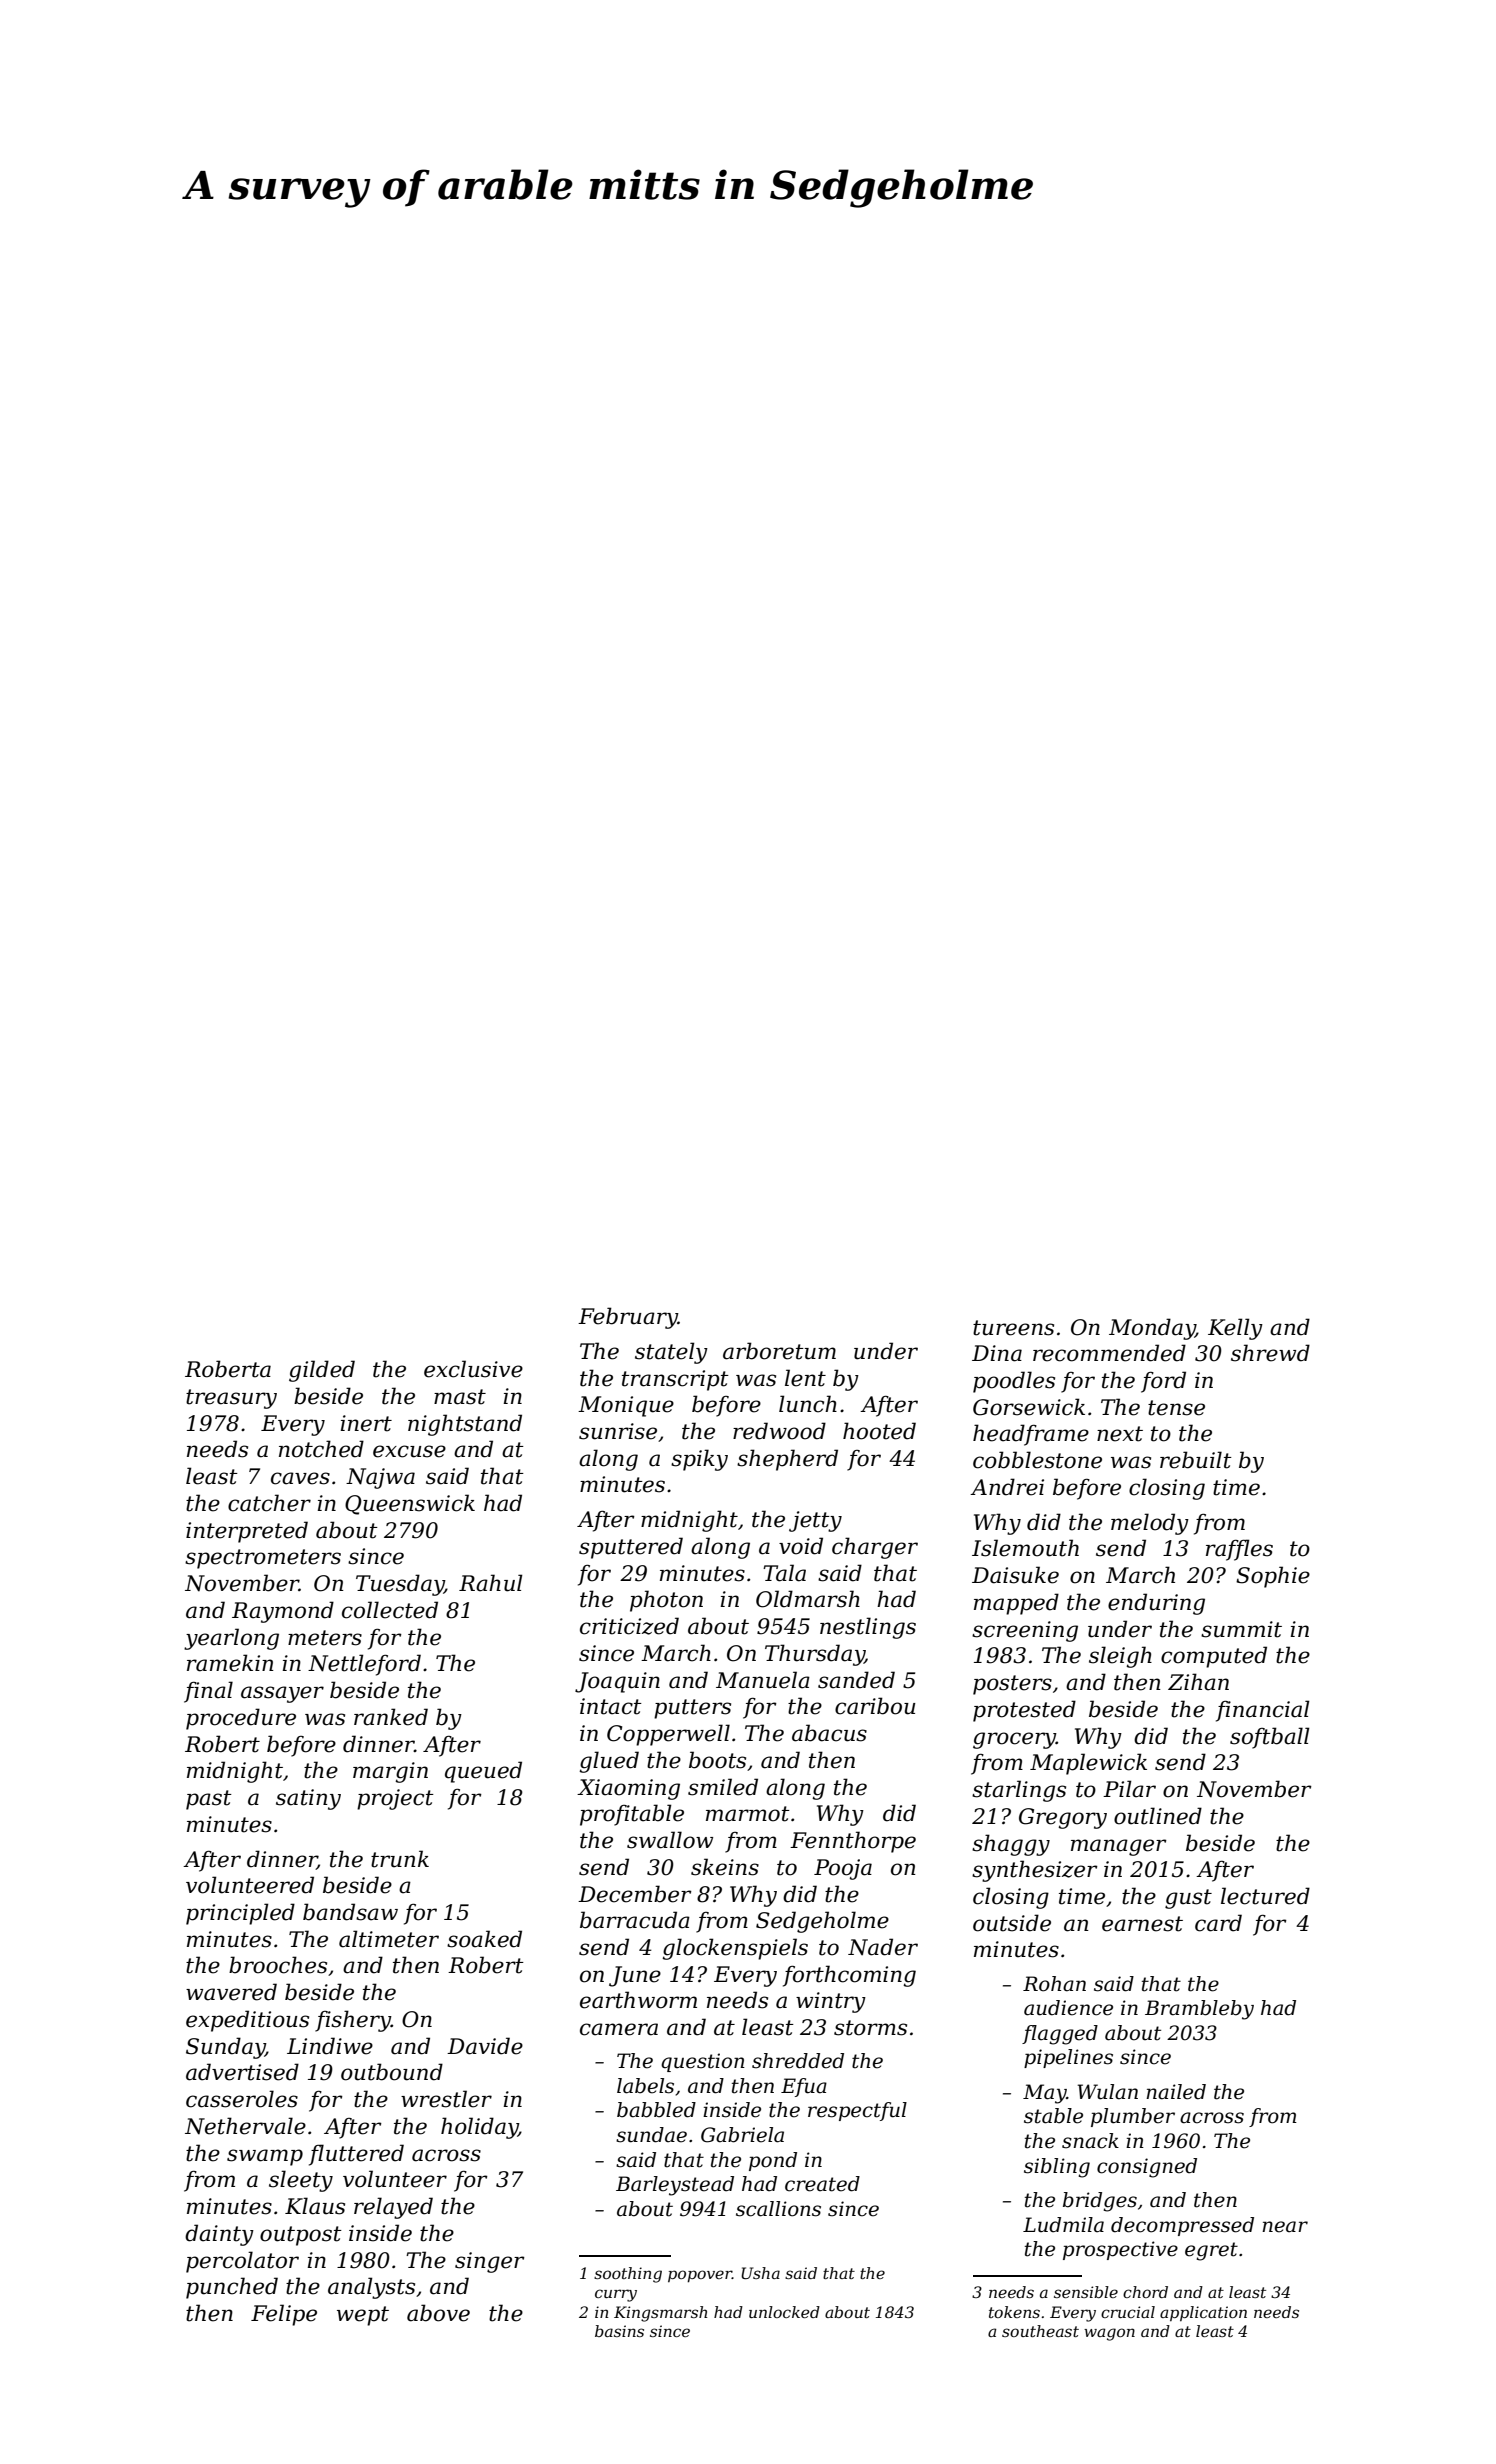 The width and height of the page is (1496, 2464). Describe the element at coordinates (240, 1914) in the page. I see `principled` at that location.
